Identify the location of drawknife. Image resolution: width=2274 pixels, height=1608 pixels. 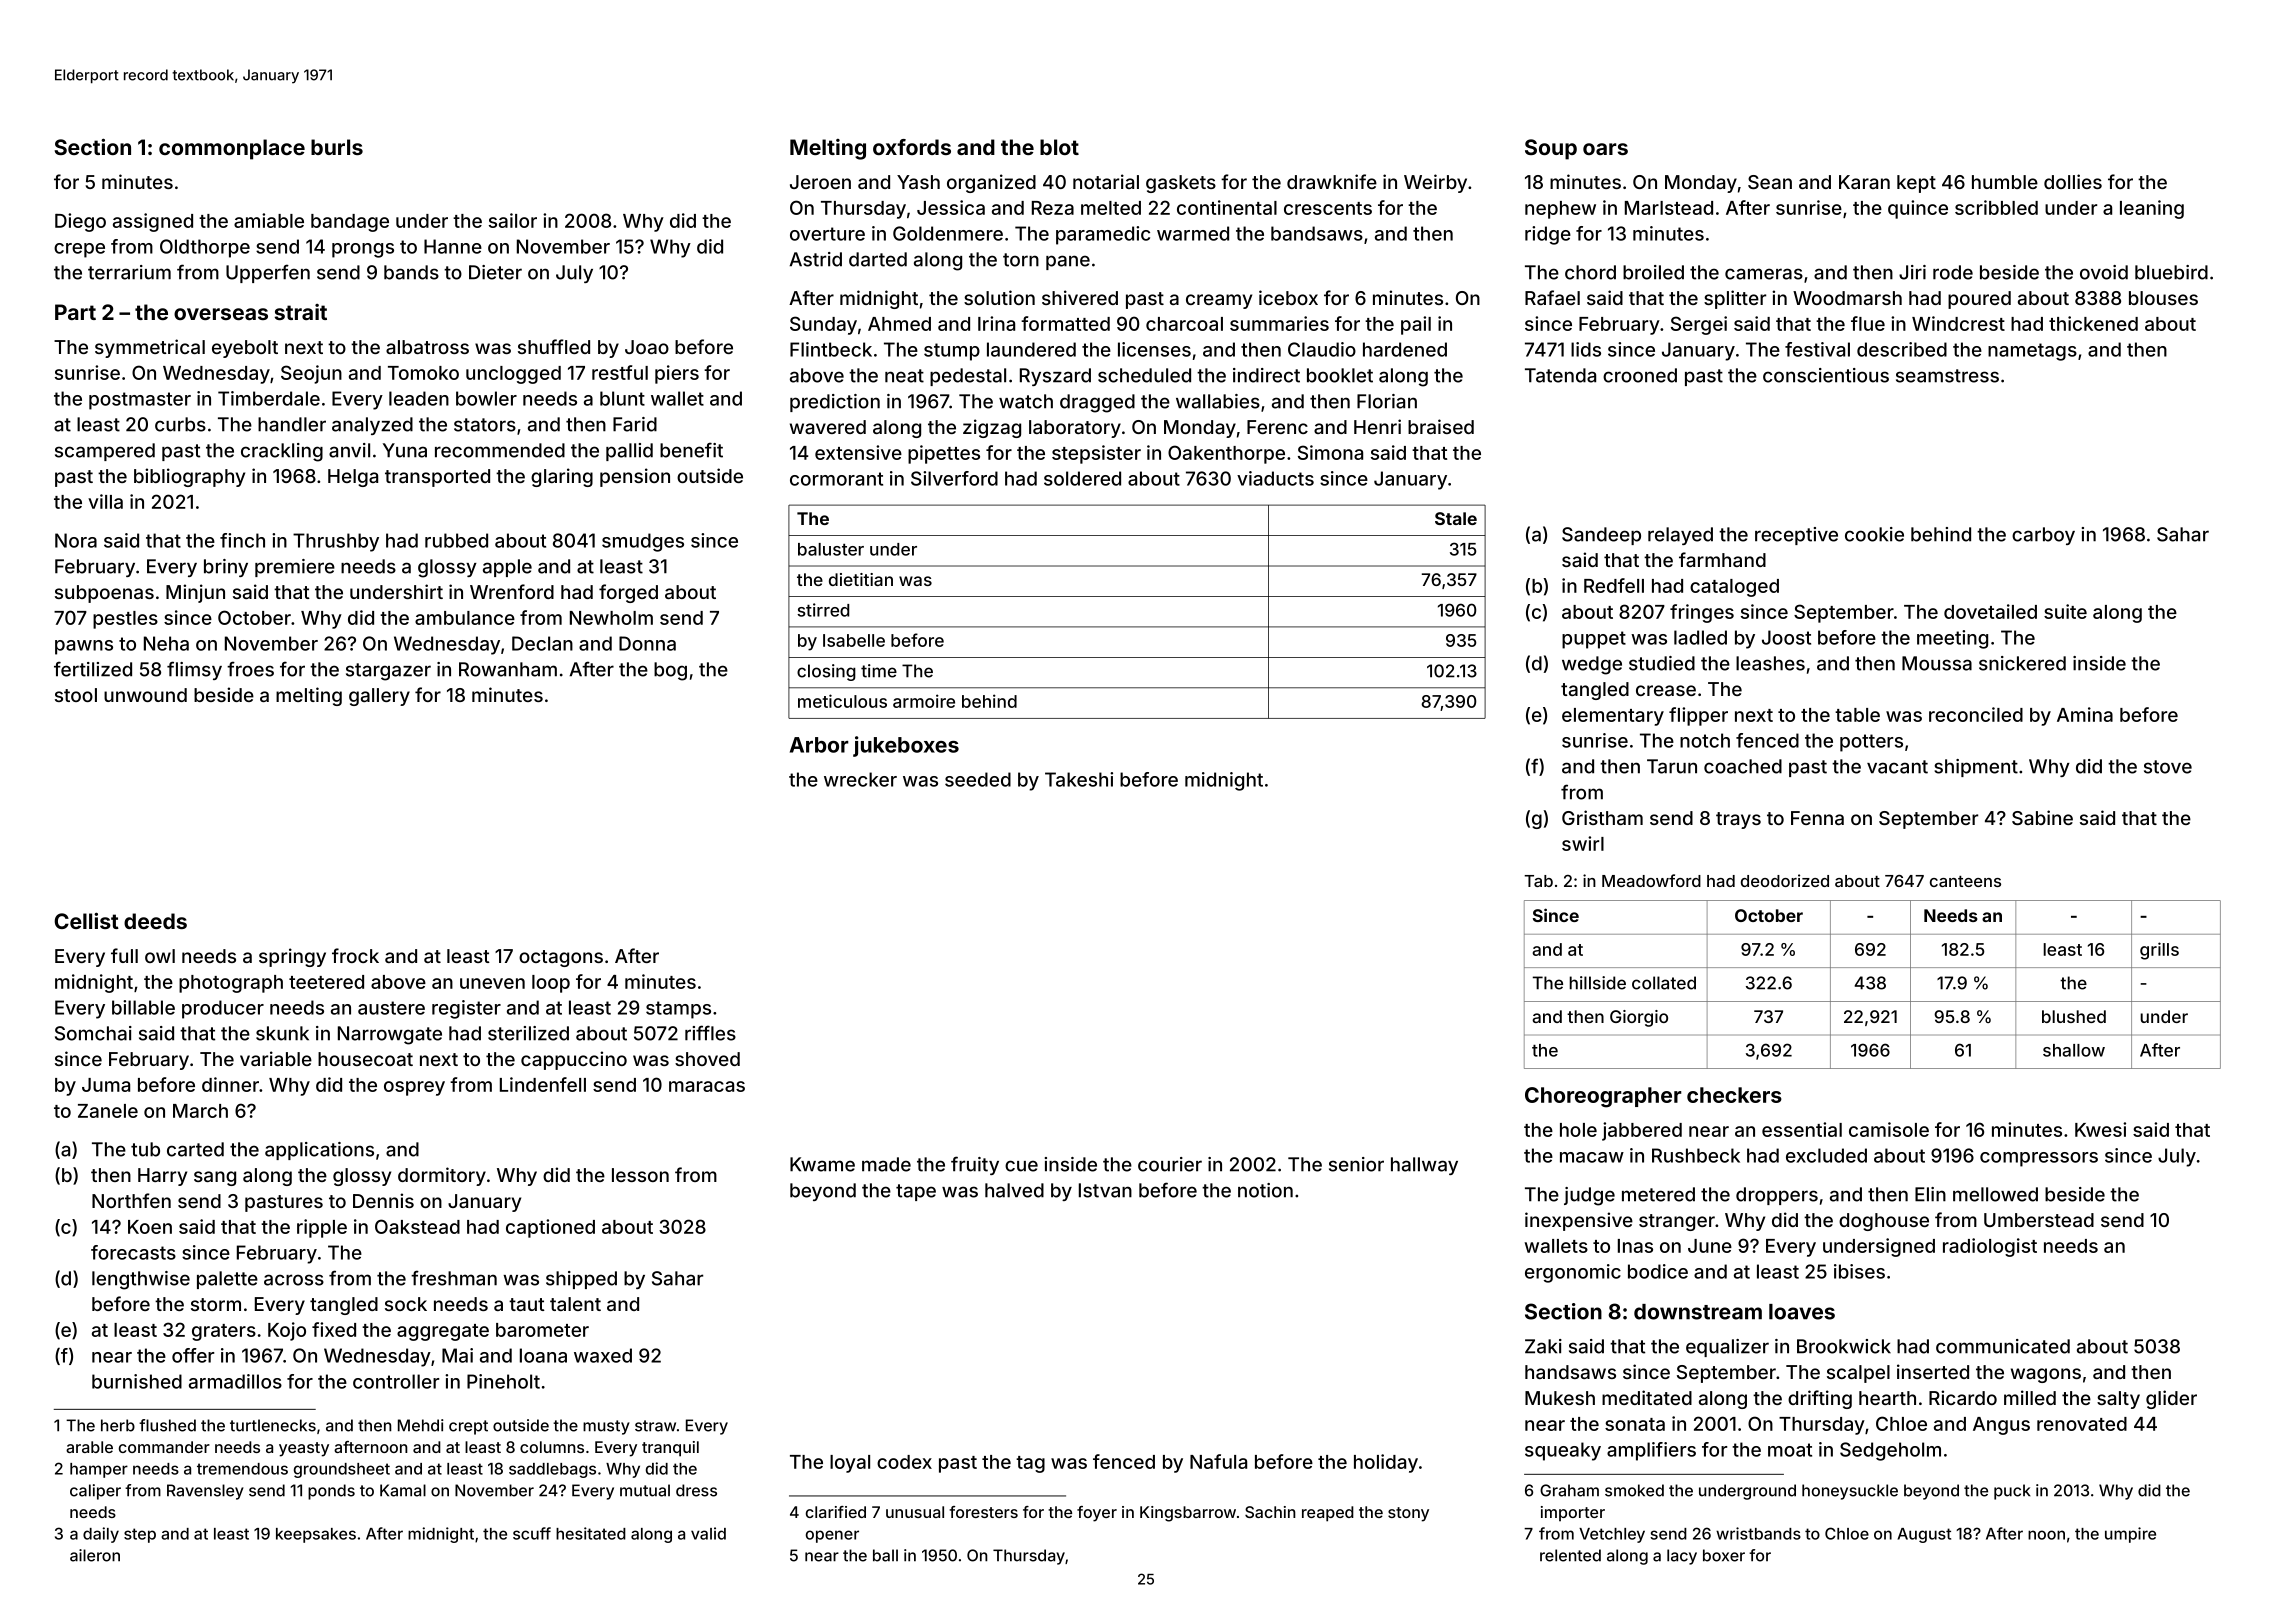
(1332, 181).
